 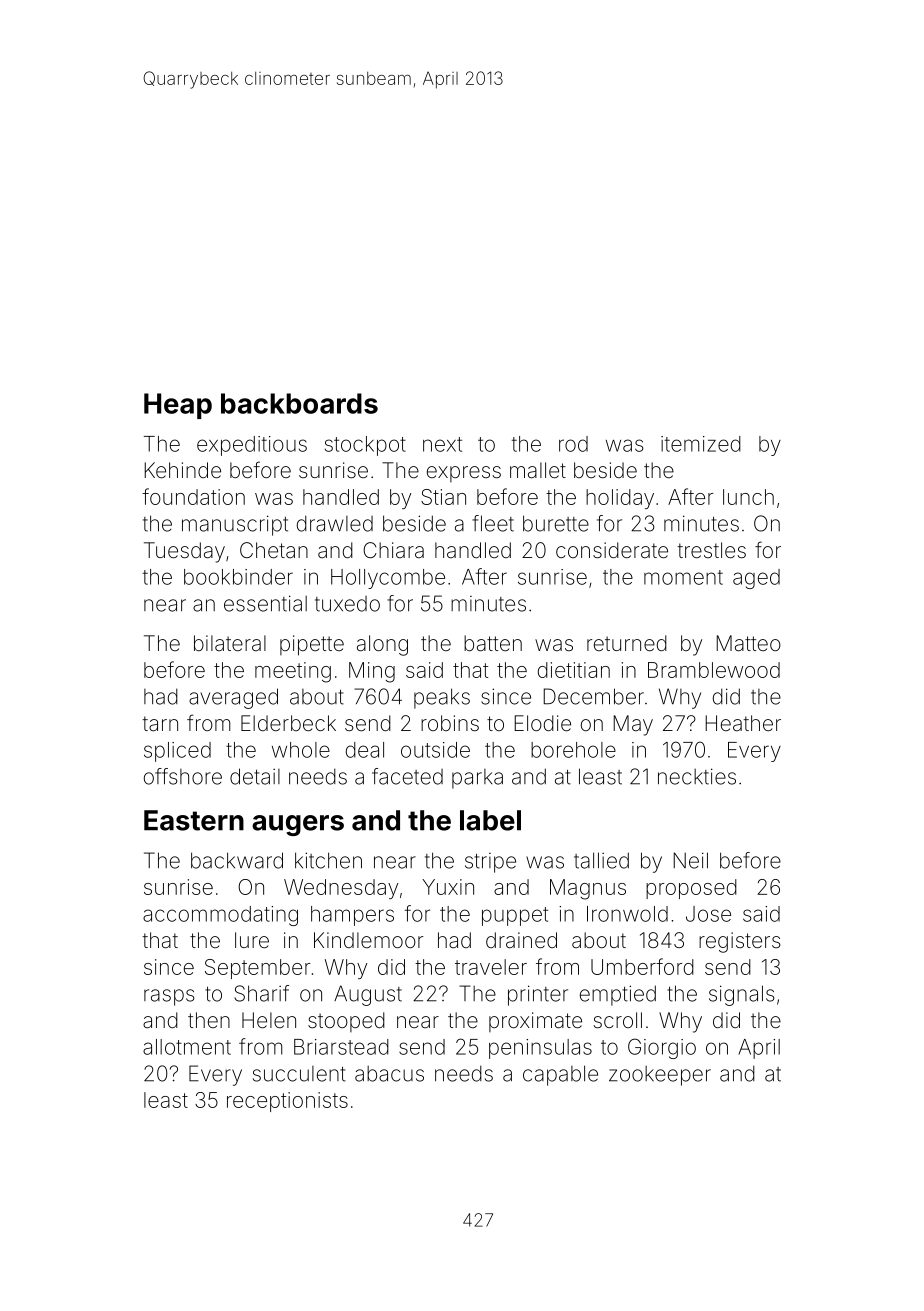 What do you see at coordinates (701, 444) in the image?
I see `itemized` at bounding box center [701, 444].
